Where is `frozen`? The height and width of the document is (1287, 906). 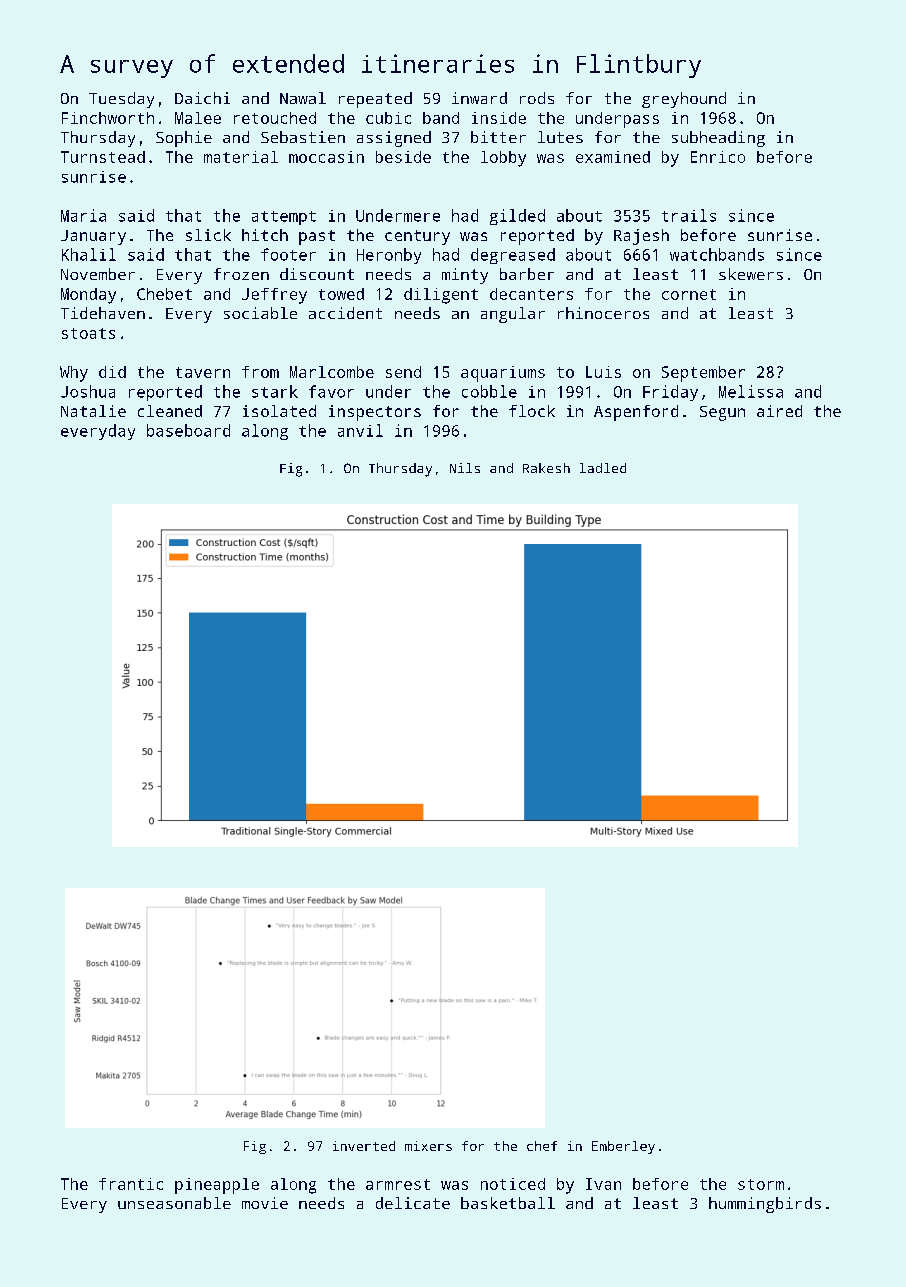 frozen is located at coordinates (241, 274).
